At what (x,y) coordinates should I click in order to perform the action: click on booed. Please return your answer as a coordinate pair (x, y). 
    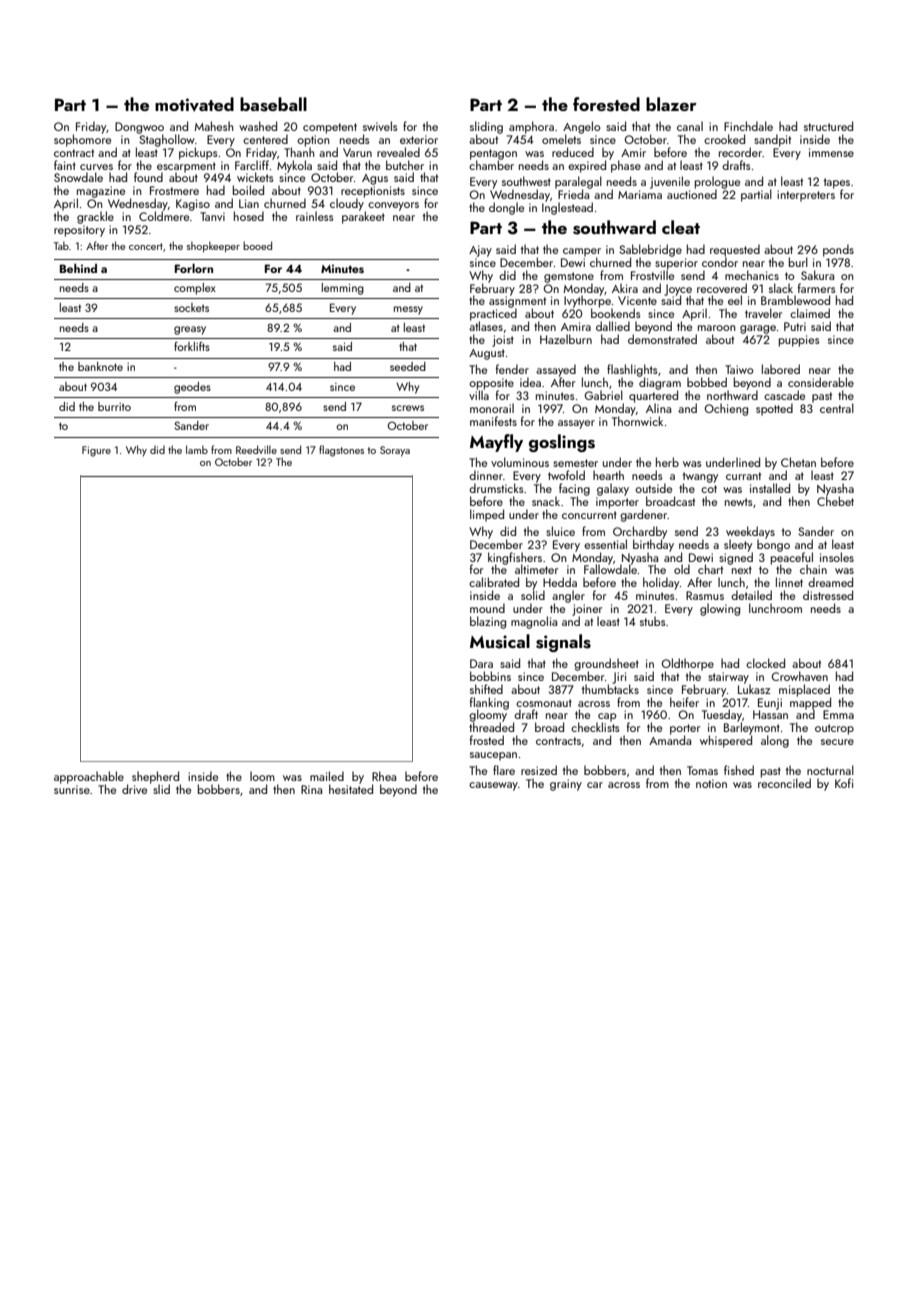
    Looking at the image, I should click on (257, 245).
